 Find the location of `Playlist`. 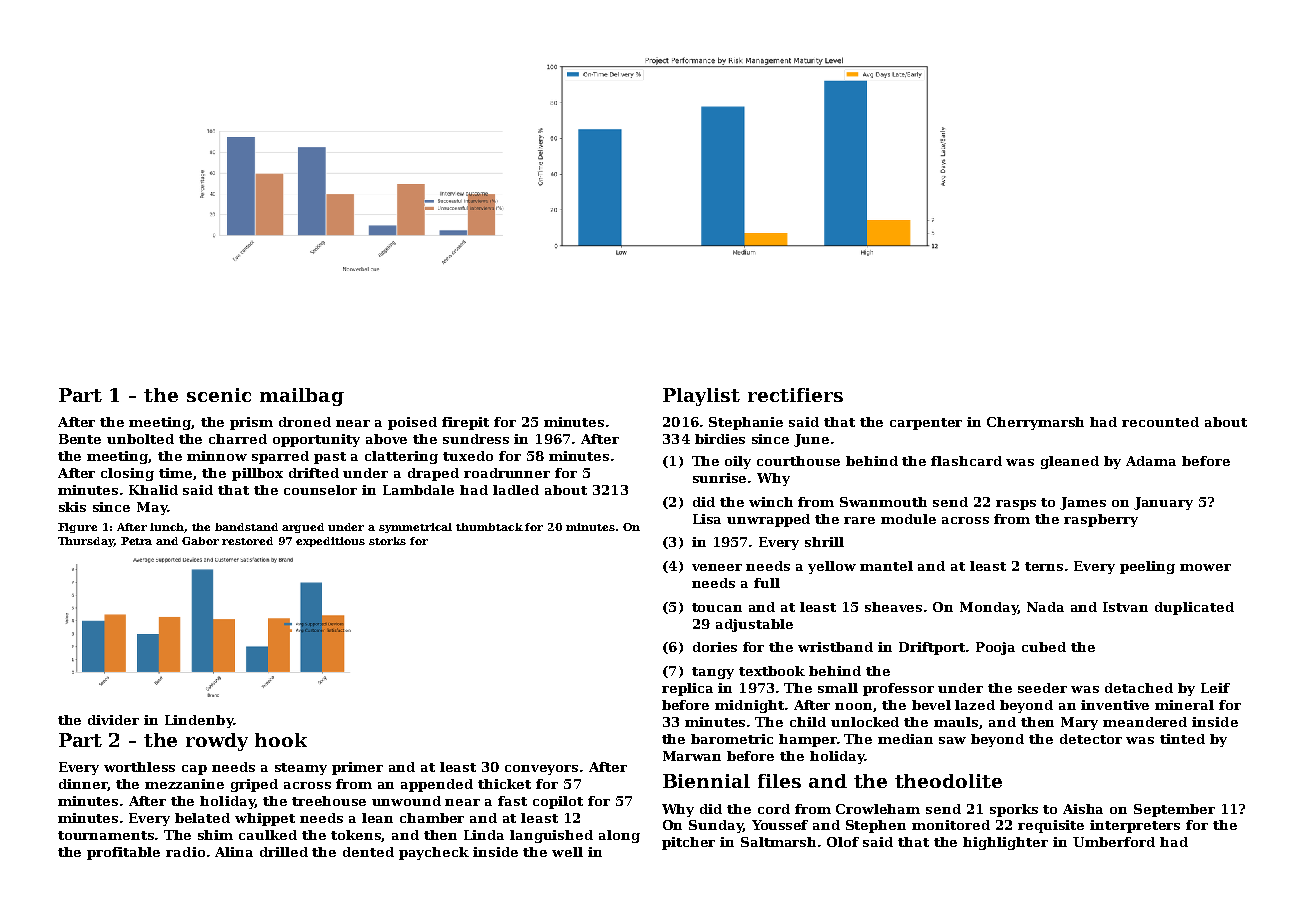

Playlist is located at coordinates (701, 397).
